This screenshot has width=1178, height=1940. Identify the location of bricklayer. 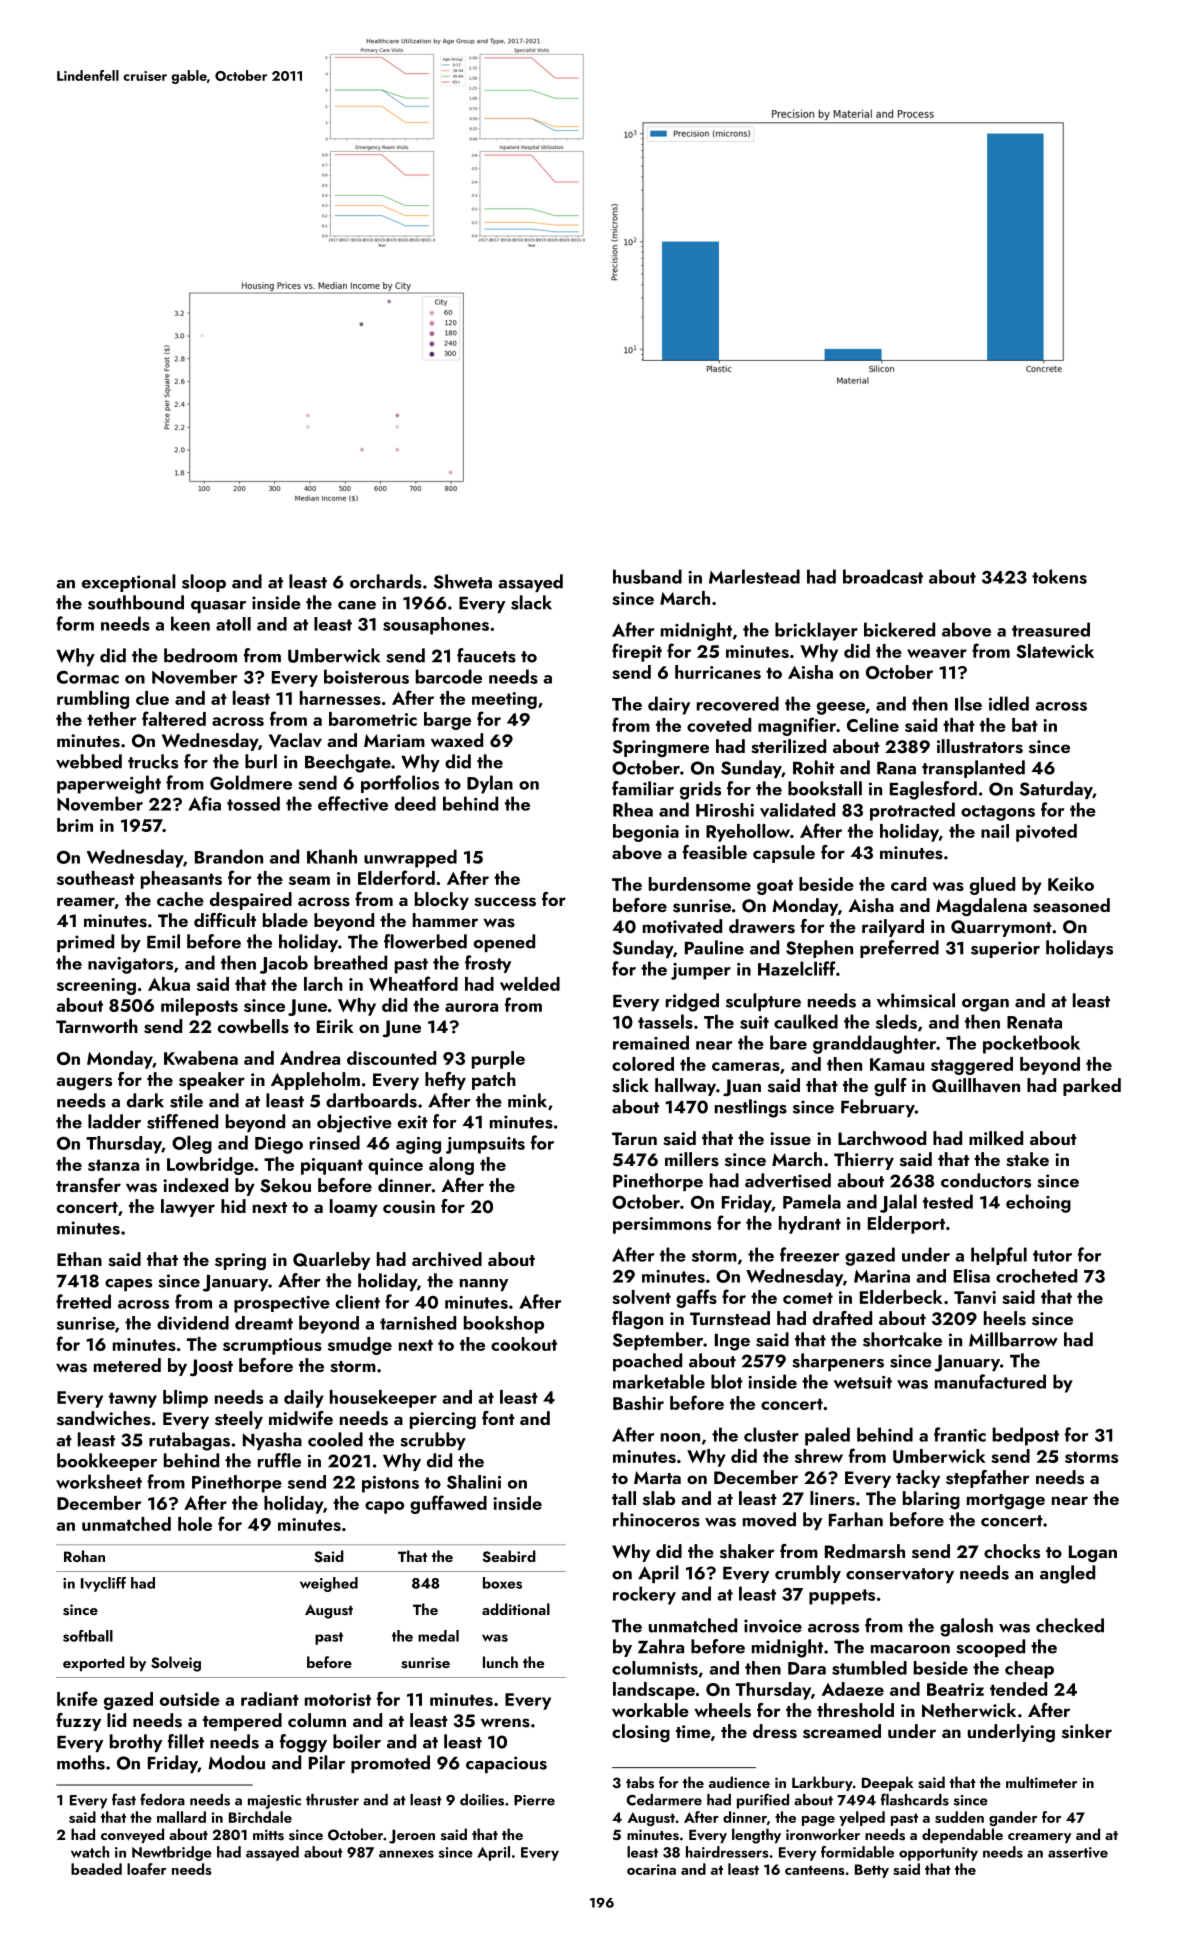
(816, 631).
